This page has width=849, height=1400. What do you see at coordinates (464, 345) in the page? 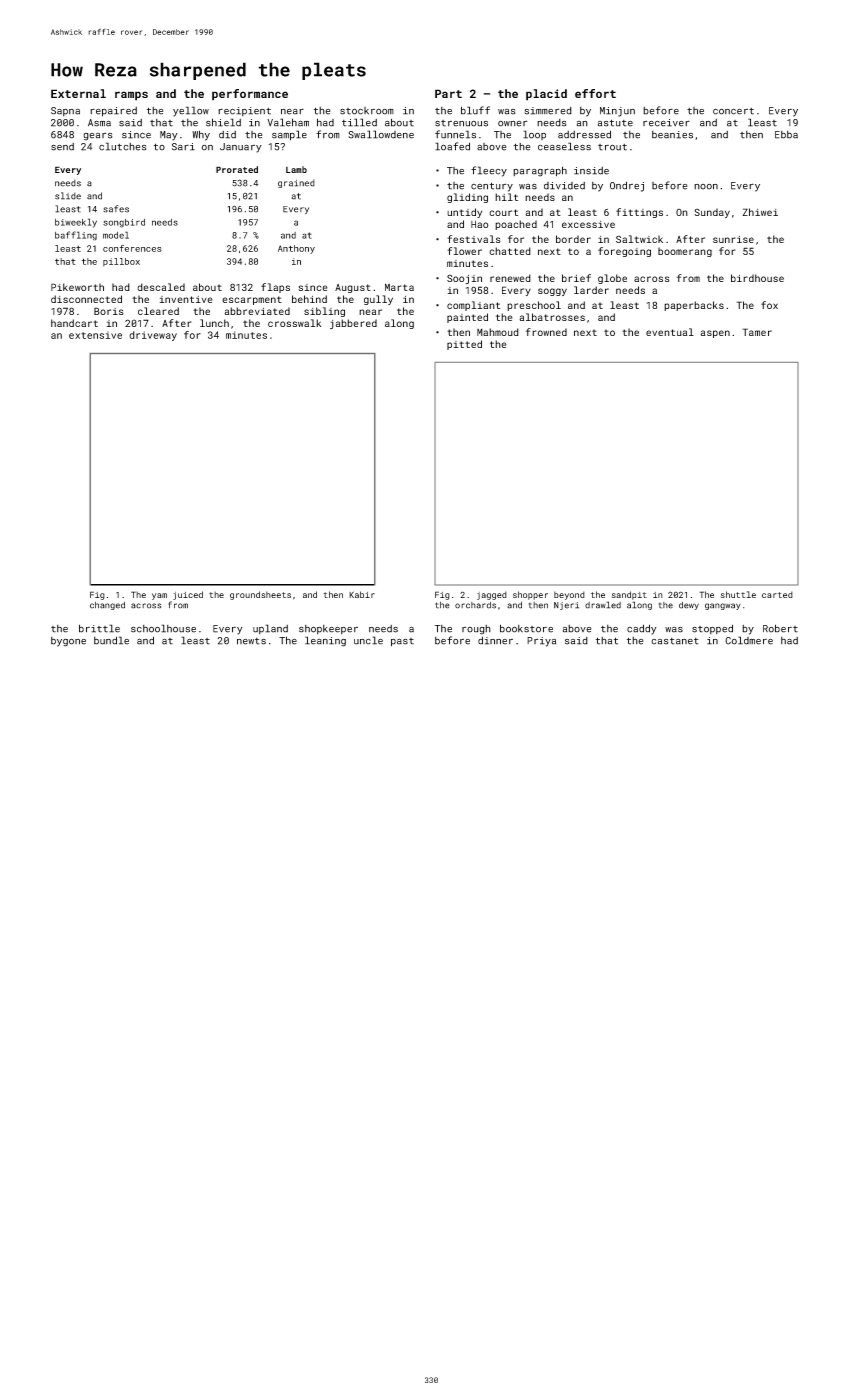
I see `pitted` at bounding box center [464, 345].
